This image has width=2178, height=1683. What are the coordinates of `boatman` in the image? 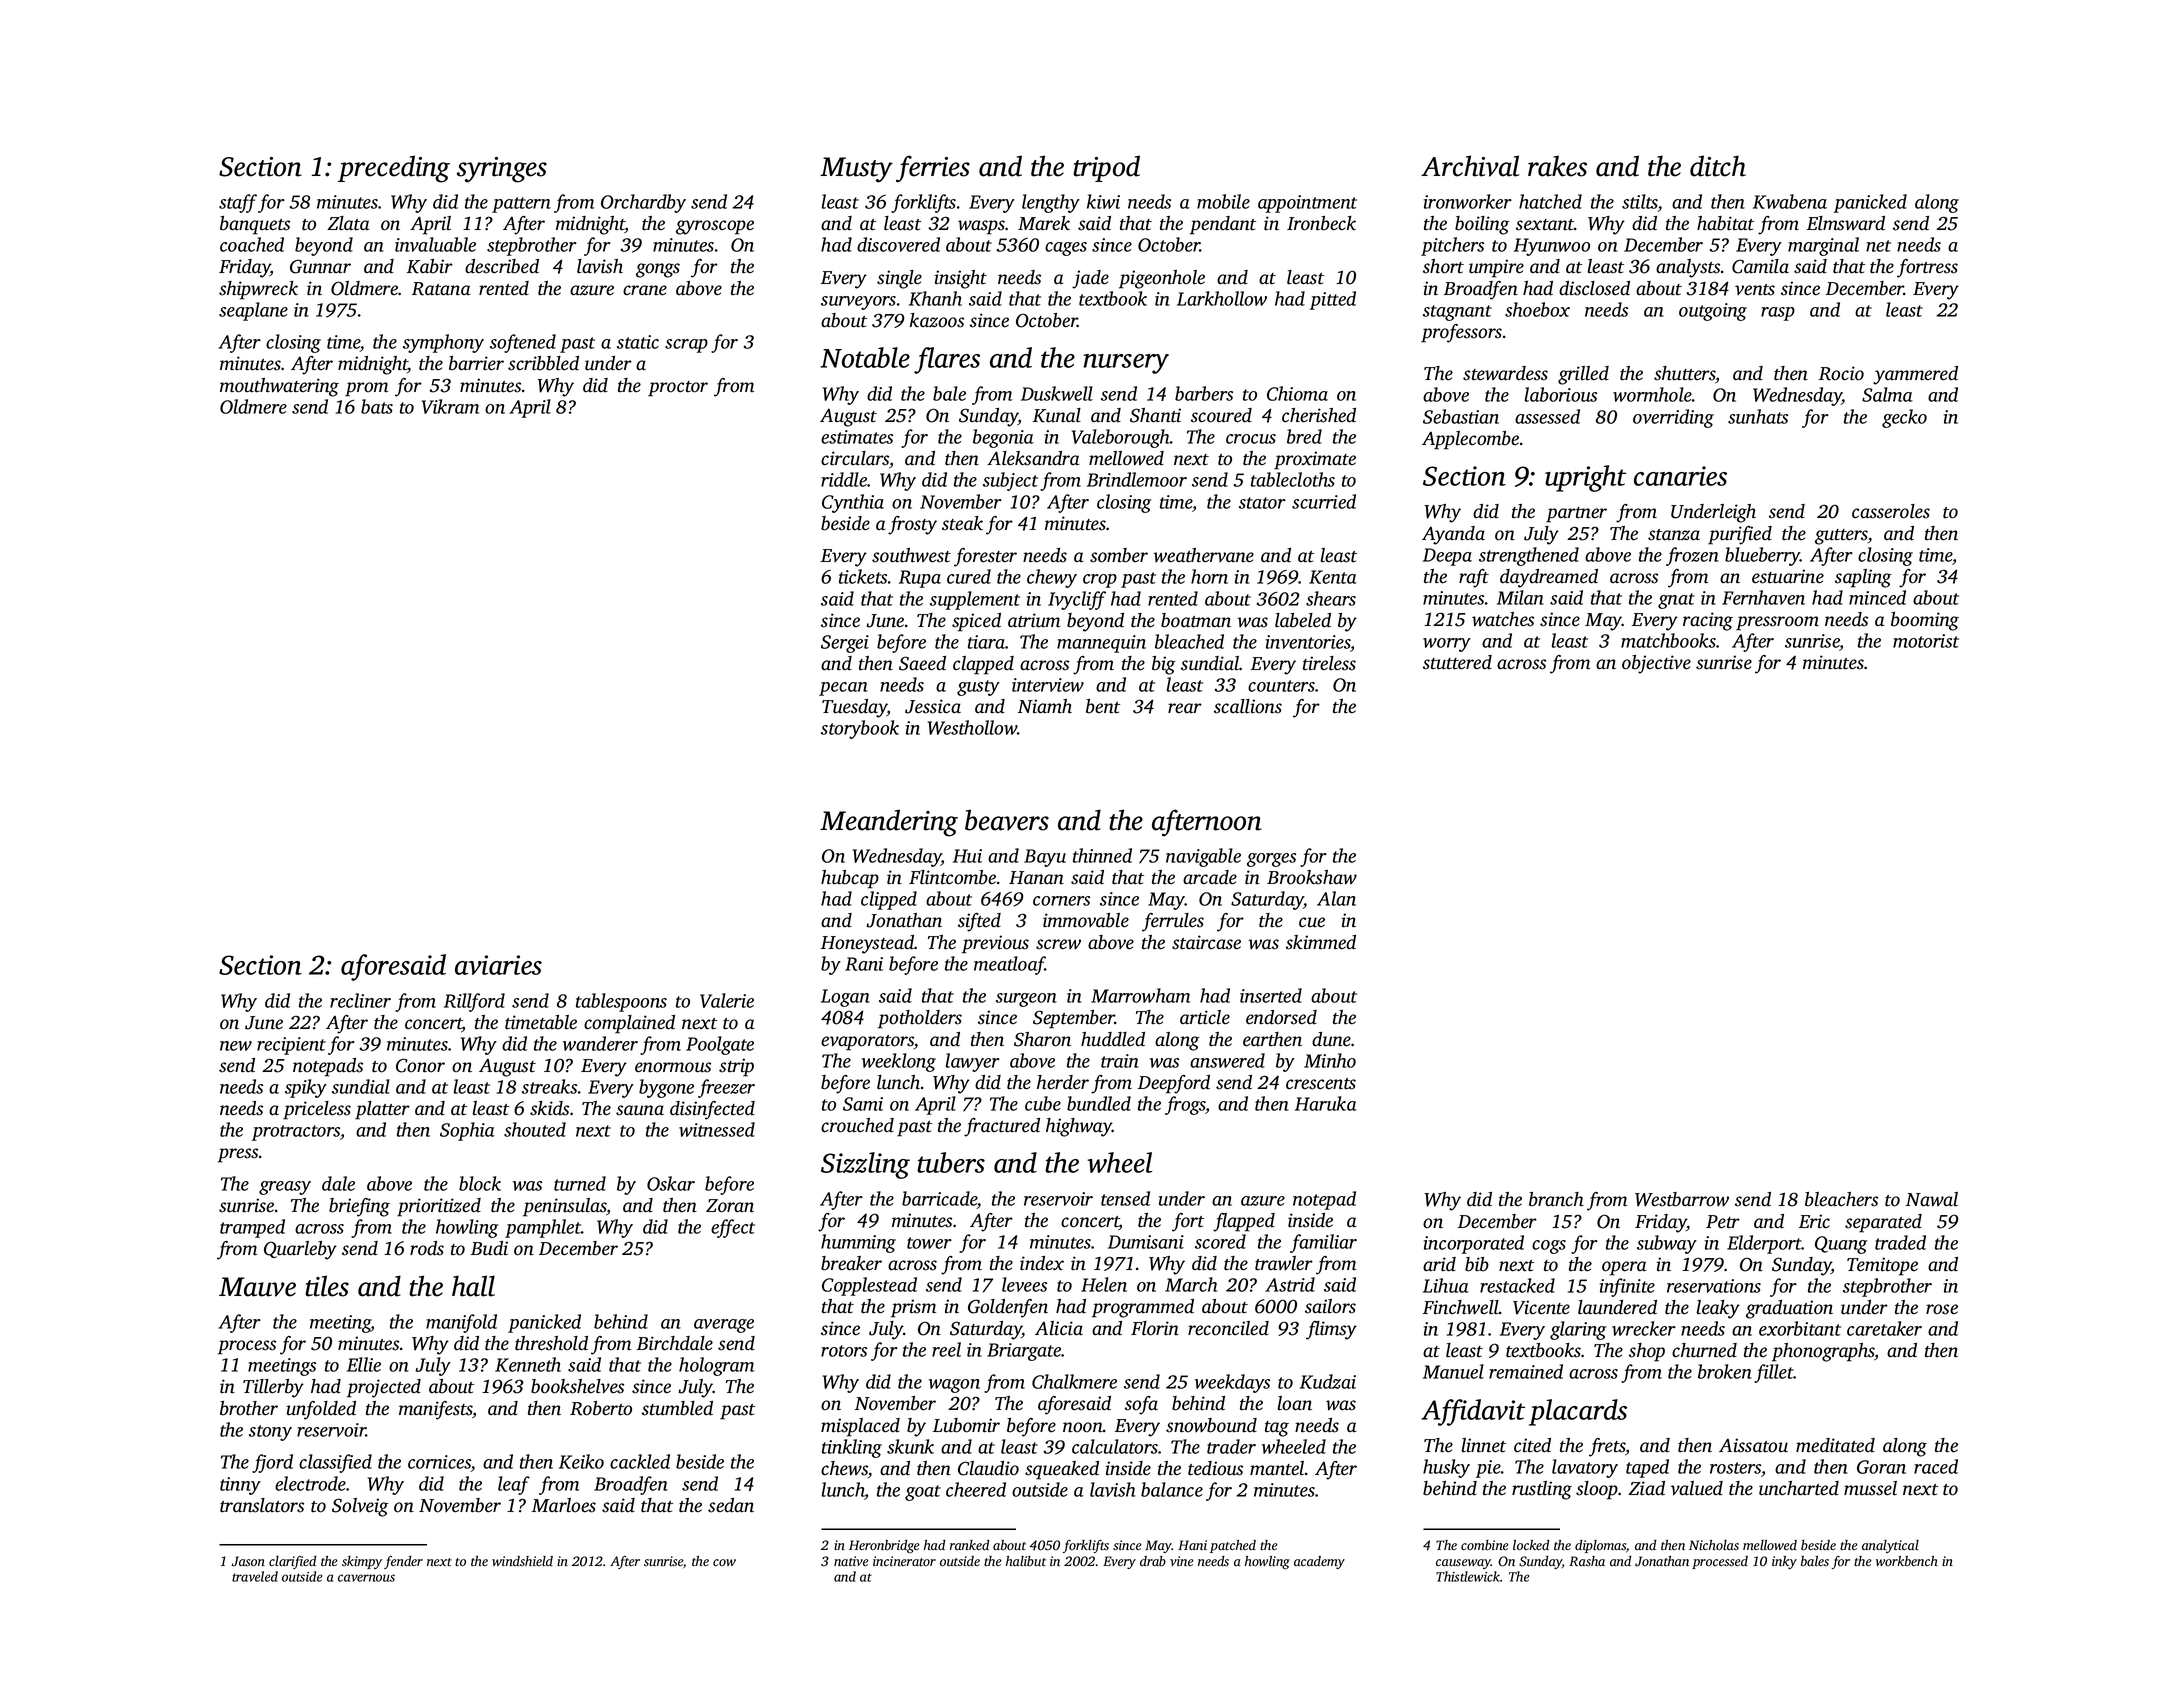 It's located at (1196, 620).
